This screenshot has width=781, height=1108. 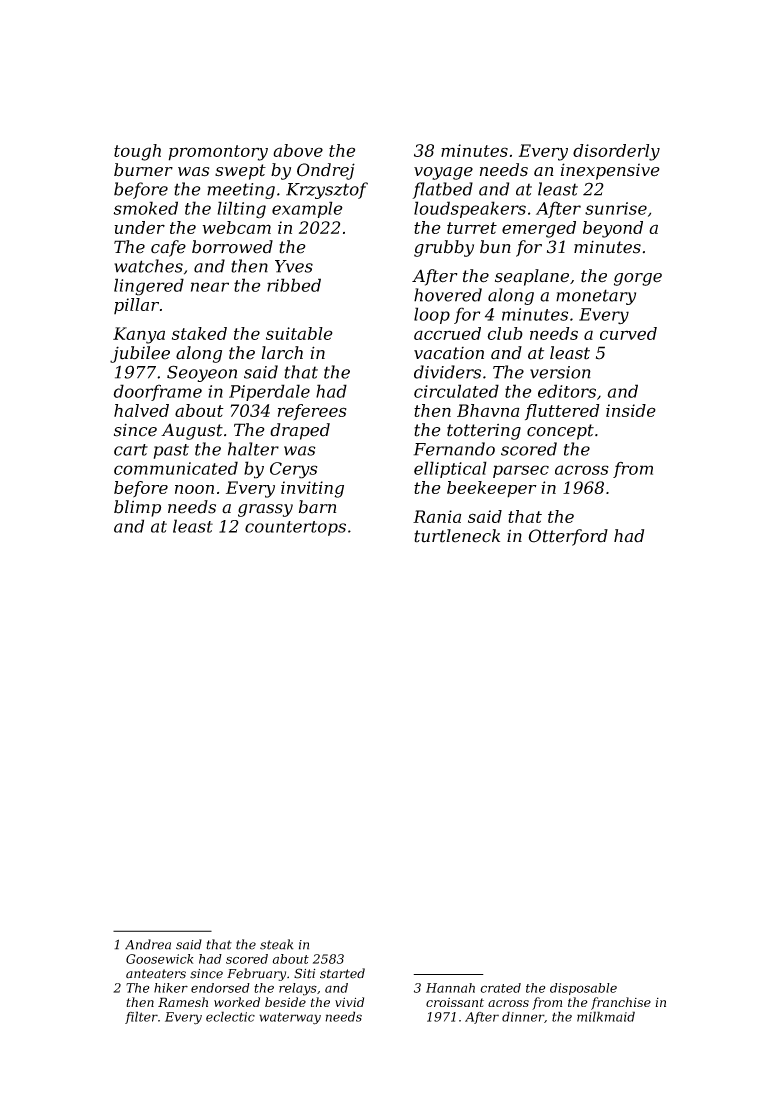 What do you see at coordinates (583, 989) in the screenshot?
I see `disposable` at bounding box center [583, 989].
